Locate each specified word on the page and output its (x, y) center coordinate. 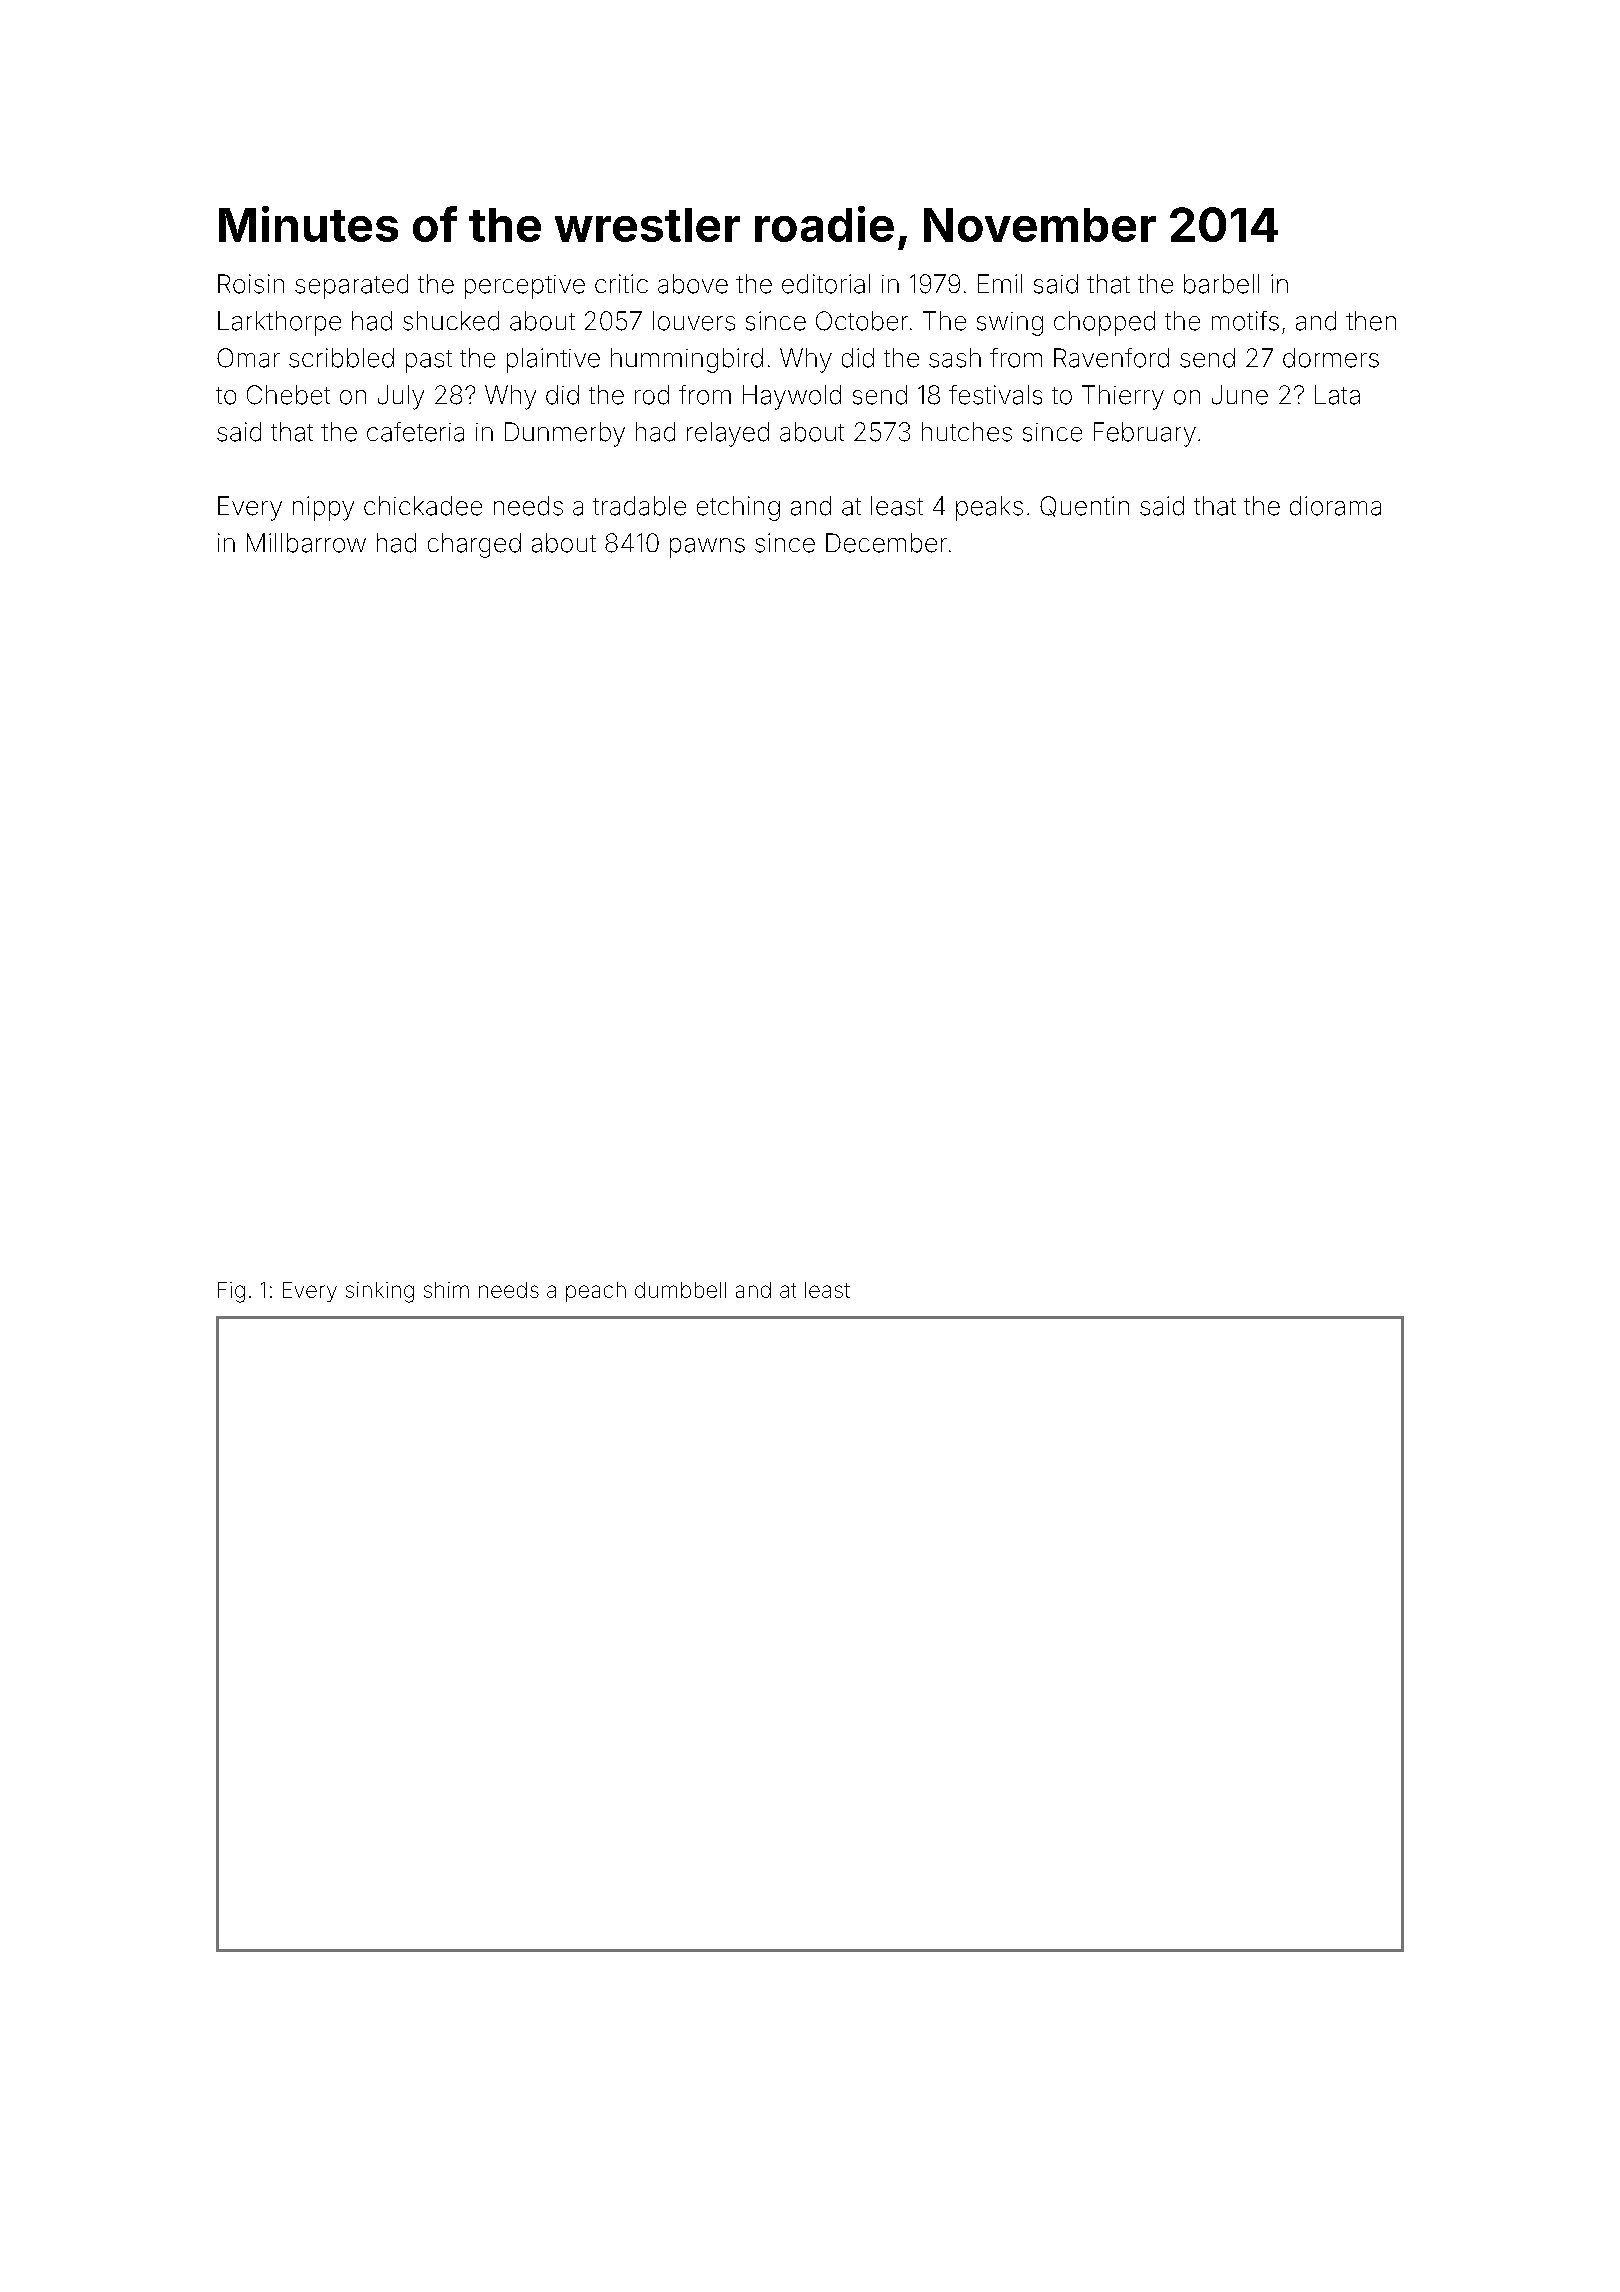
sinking (380, 1292)
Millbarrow (306, 543)
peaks (989, 508)
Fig (231, 1292)
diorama (1335, 506)
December (886, 543)
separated (351, 286)
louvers (694, 321)
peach (596, 1292)
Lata (1337, 395)
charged (474, 545)
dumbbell (680, 1290)
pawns (707, 548)
